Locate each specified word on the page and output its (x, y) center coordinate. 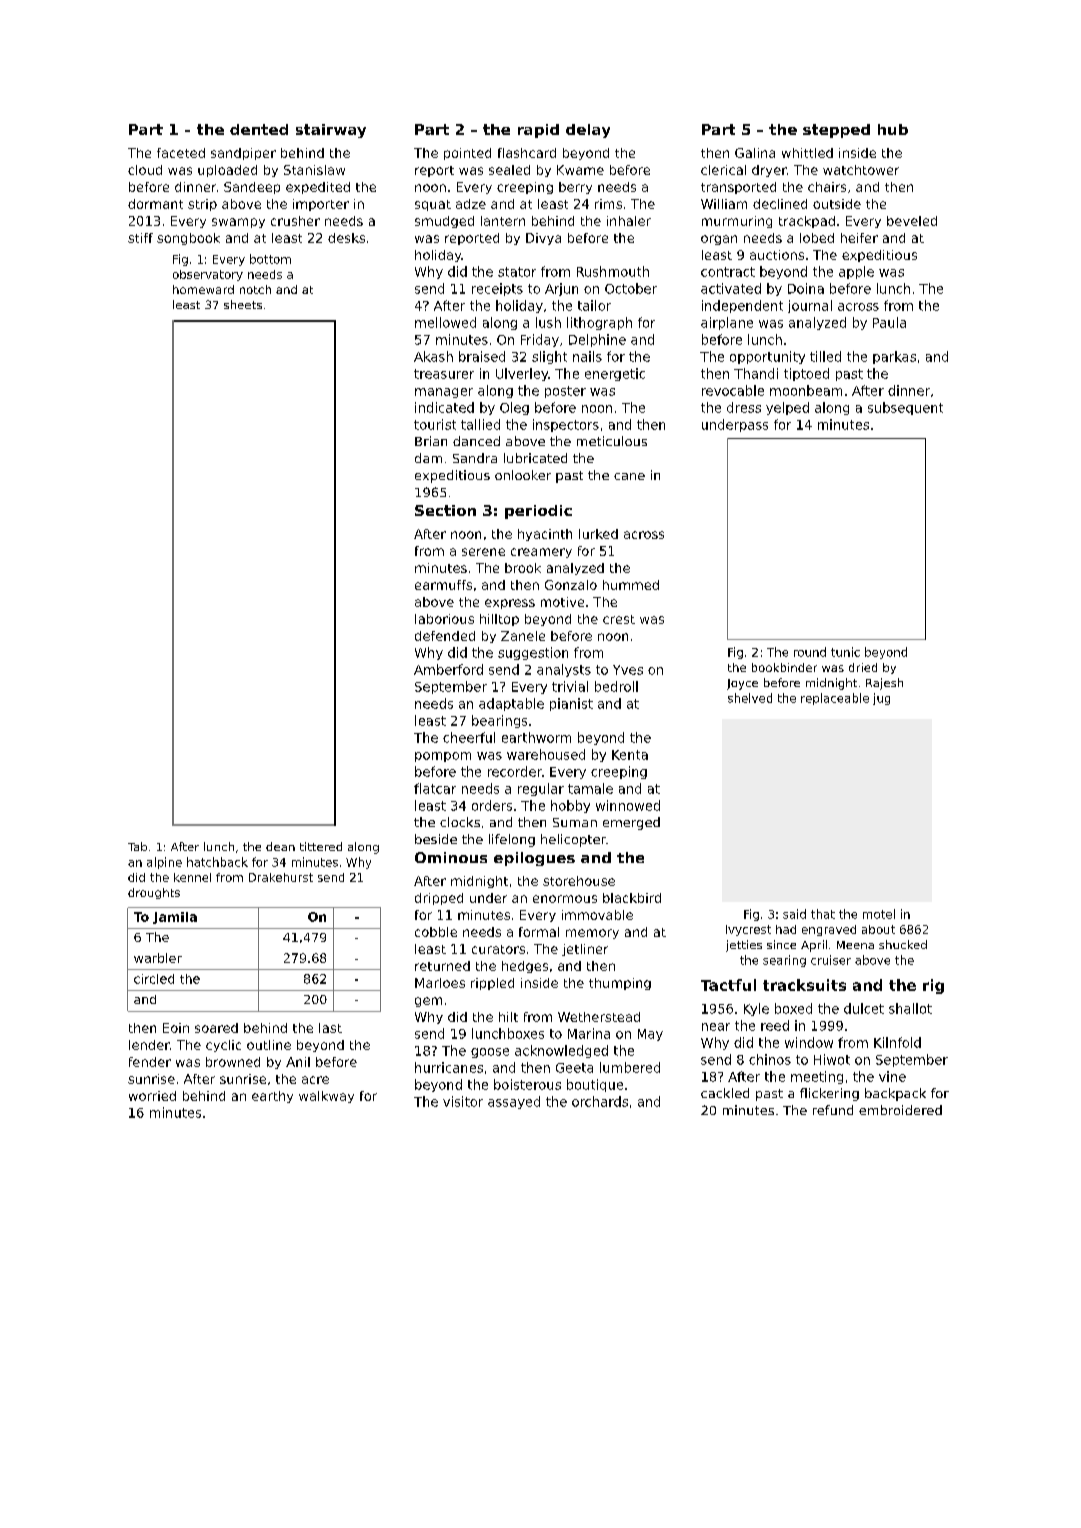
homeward (203, 289)
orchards (600, 1101)
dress (744, 407)
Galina (755, 153)
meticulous (612, 441)
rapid (538, 131)
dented (259, 129)
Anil (298, 1062)
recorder (515, 771)
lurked (598, 534)
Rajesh (884, 684)
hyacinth (545, 535)
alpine (164, 863)
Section (445, 510)
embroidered (900, 1110)
